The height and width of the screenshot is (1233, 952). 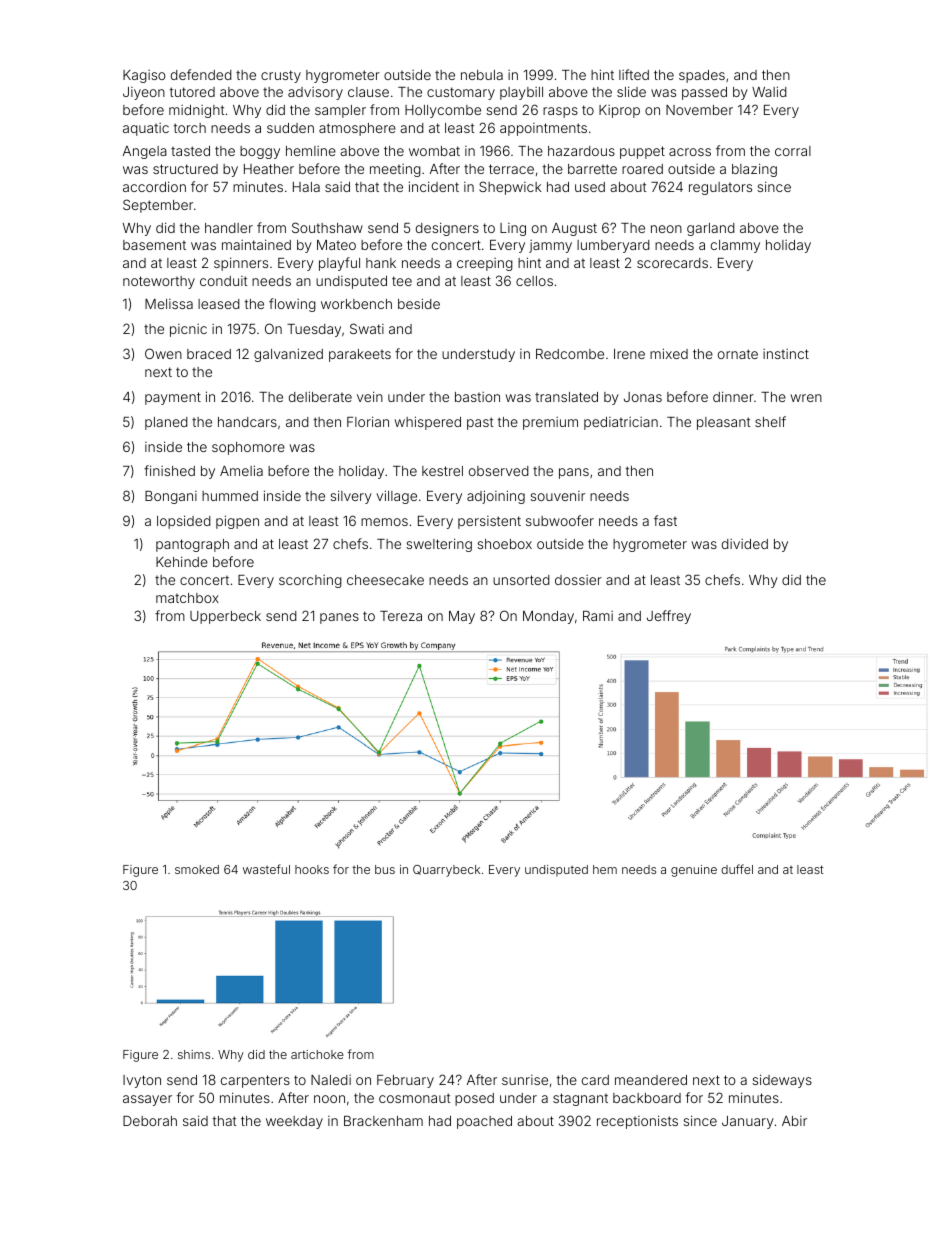 I want to click on aquatic, so click(x=146, y=129).
